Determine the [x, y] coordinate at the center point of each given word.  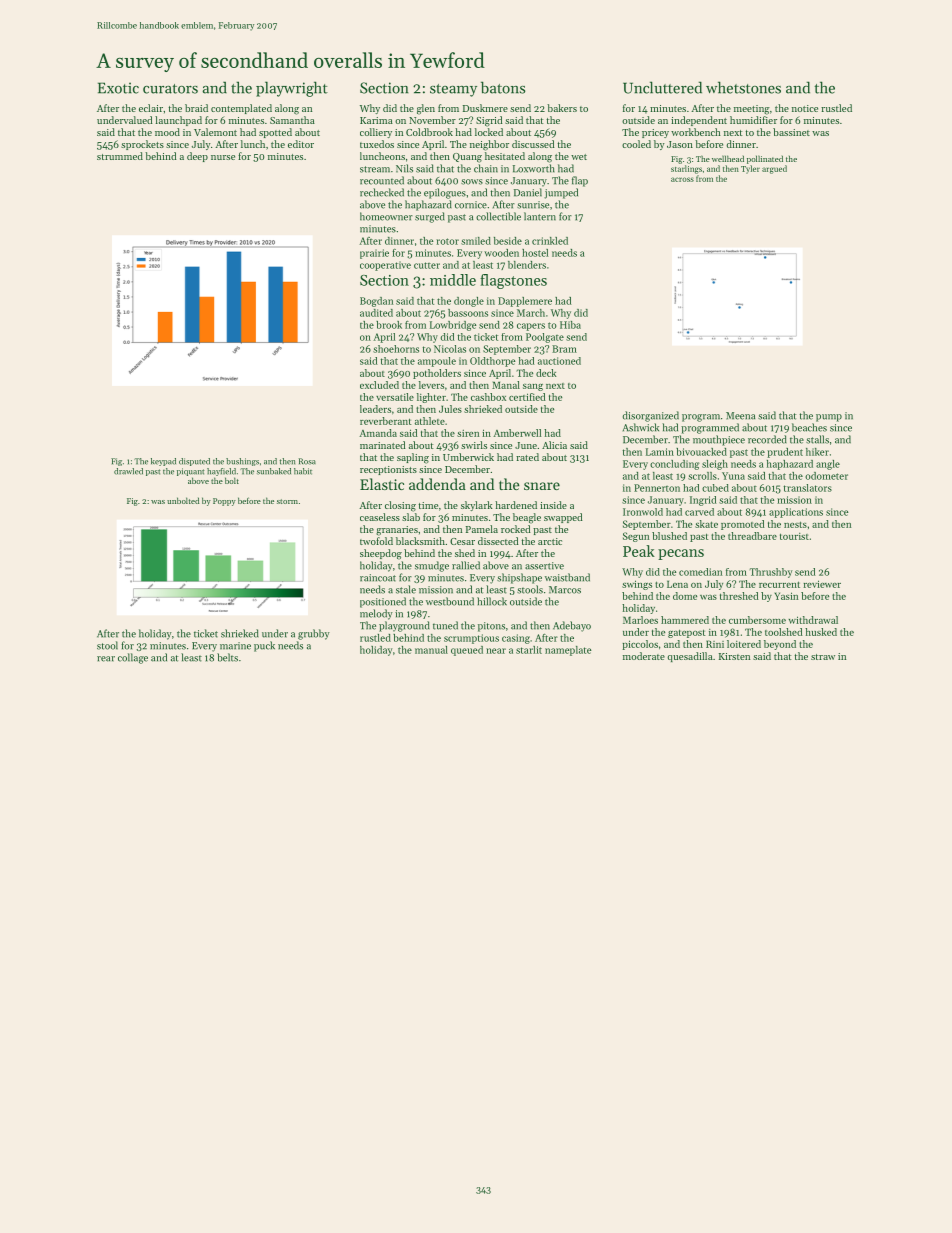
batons [503, 87]
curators [170, 89]
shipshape [519, 578]
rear [106, 659]
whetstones [743, 87]
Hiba [570, 325]
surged [430, 217]
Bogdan [376, 302]
